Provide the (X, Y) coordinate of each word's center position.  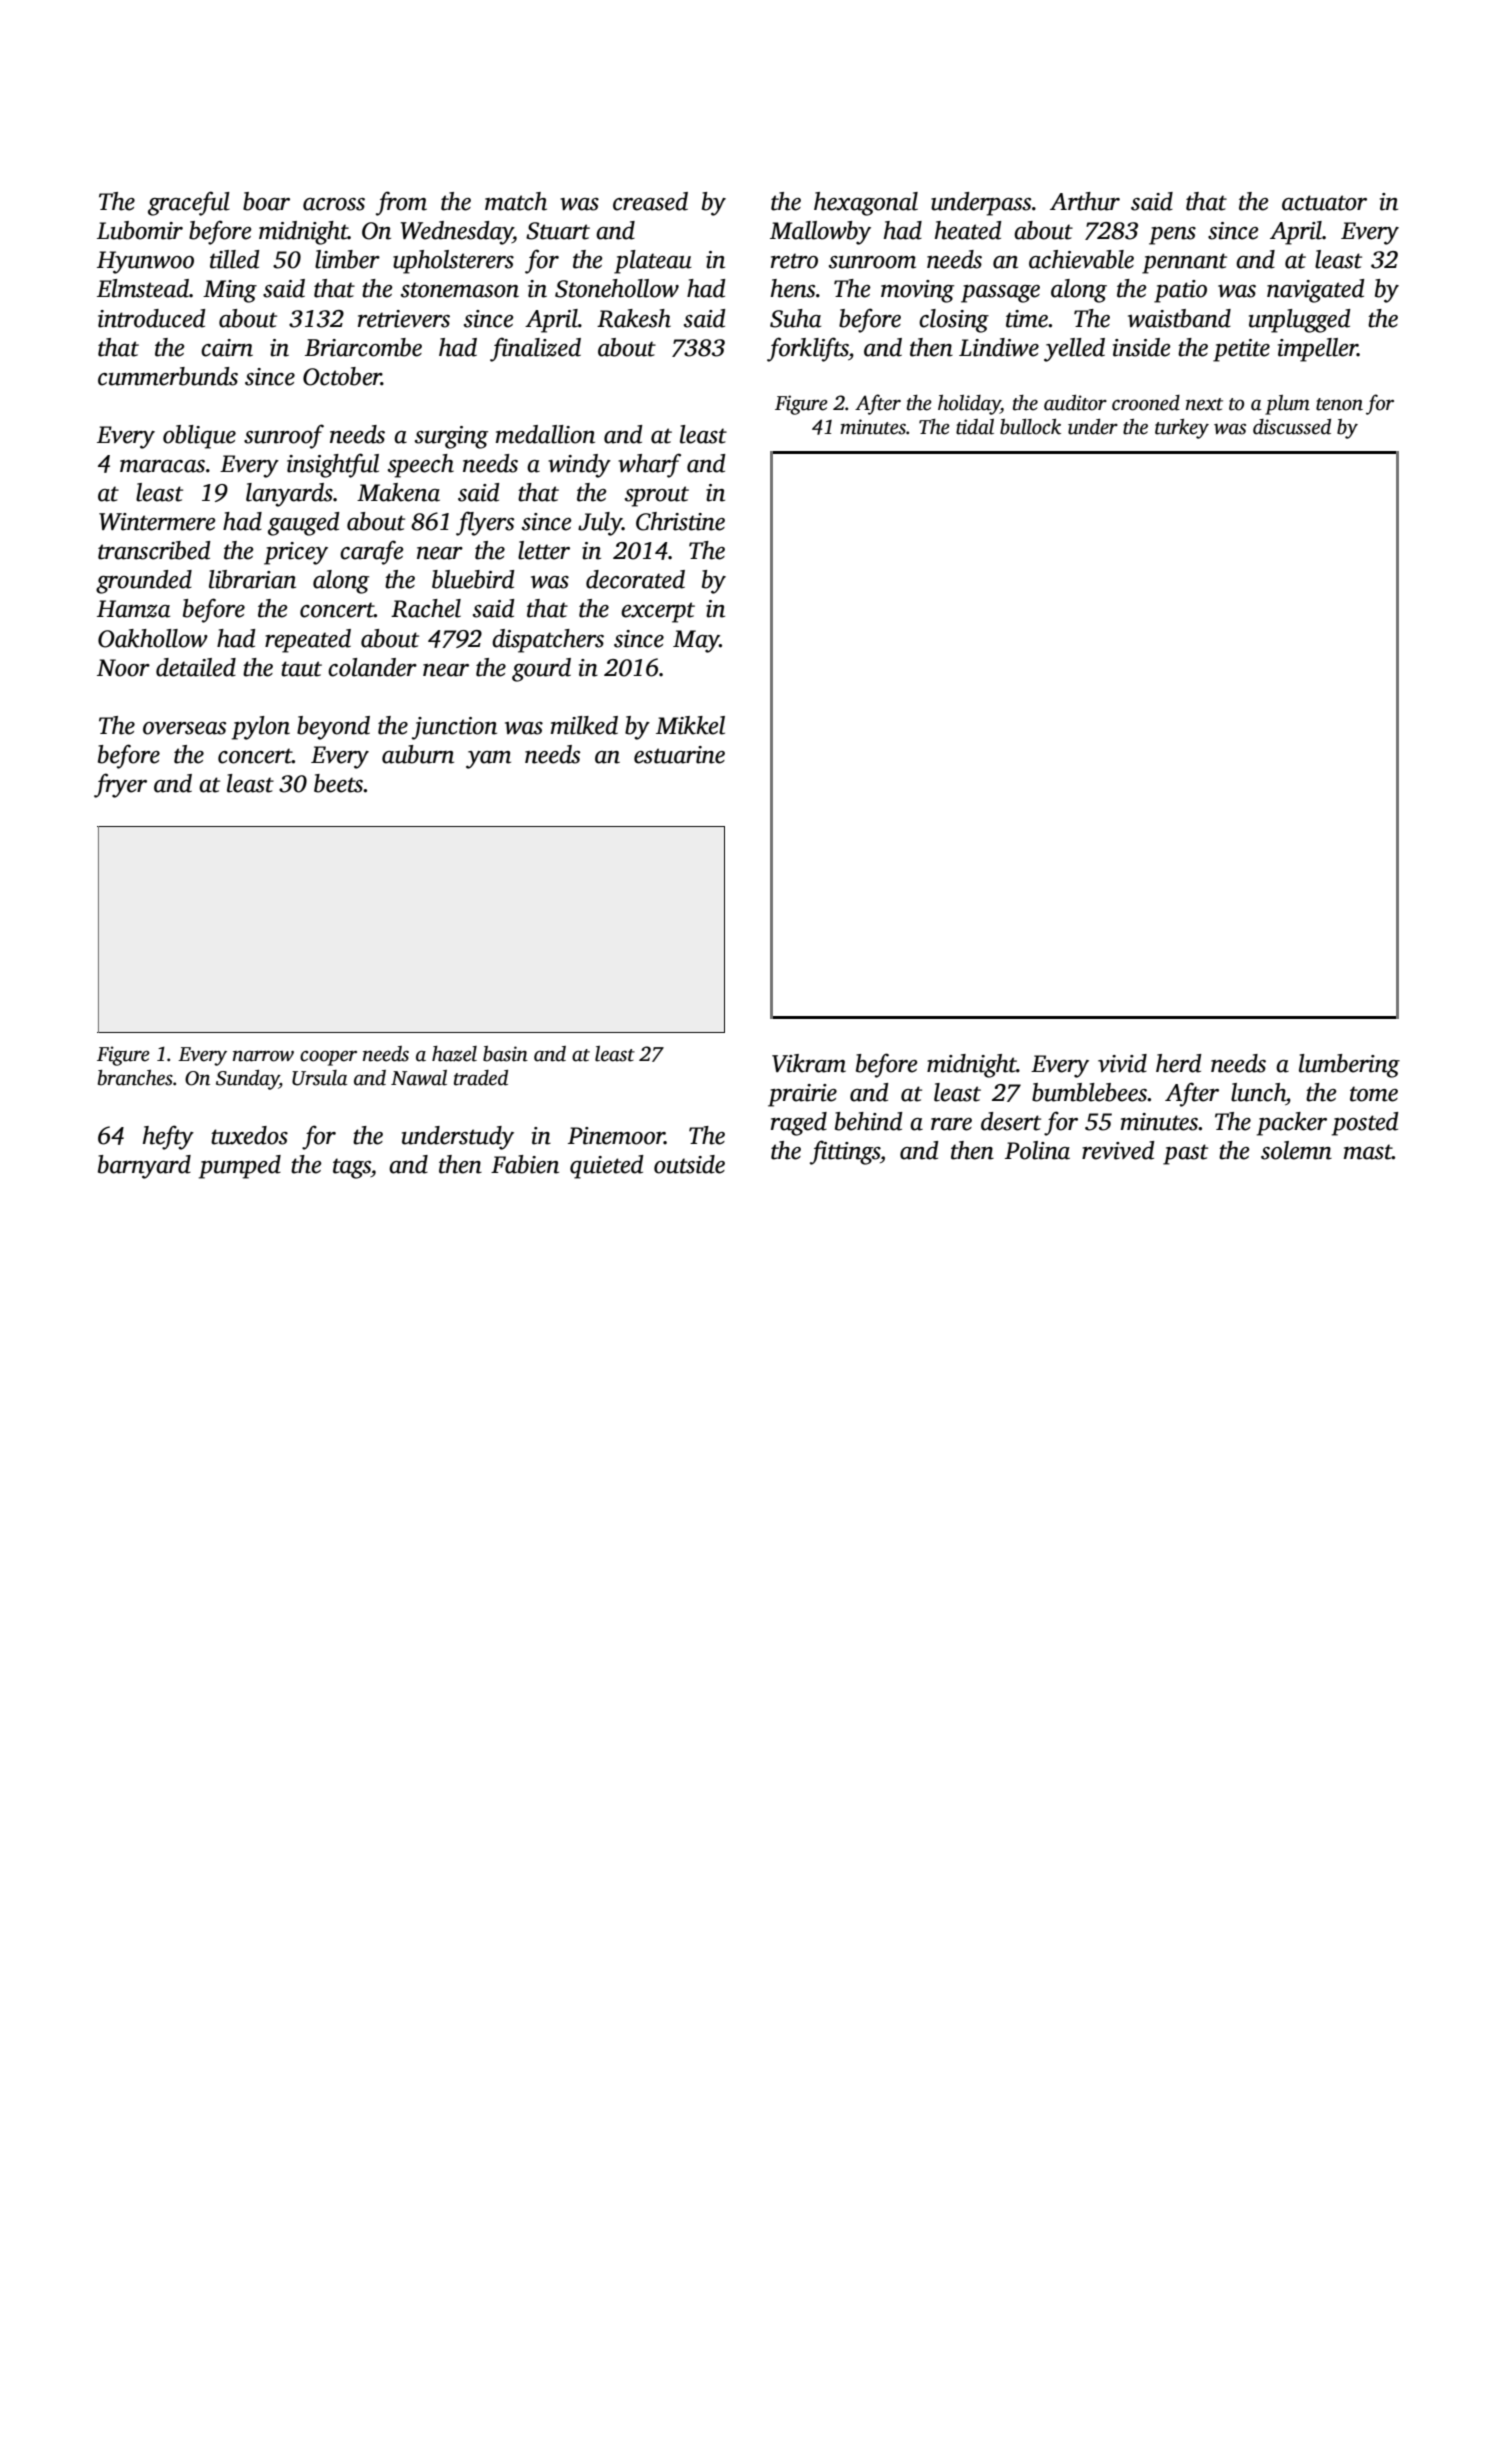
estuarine (679, 755)
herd (1178, 1063)
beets (338, 783)
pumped (240, 1167)
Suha (795, 318)
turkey (1182, 429)
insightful (333, 465)
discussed (1292, 427)
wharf (649, 465)
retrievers (404, 319)
